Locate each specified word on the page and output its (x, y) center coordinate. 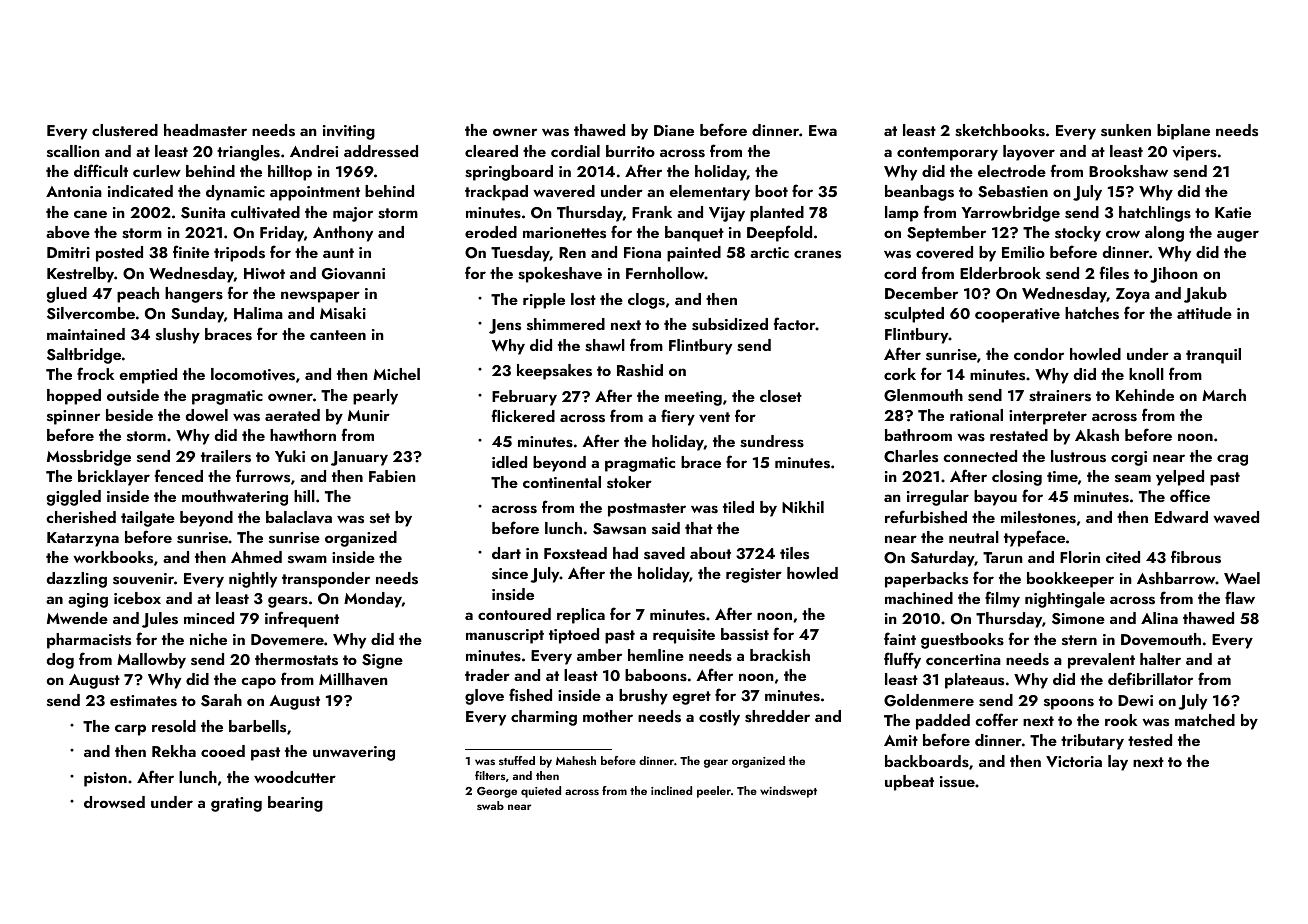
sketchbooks (1000, 130)
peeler (714, 792)
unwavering (354, 753)
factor (795, 323)
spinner (73, 417)
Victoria (1074, 761)
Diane (674, 130)
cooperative (1017, 315)
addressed (381, 151)
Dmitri (68, 252)
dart (506, 553)
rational (976, 415)
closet (781, 396)
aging (88, 600)
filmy (1002, 599)
